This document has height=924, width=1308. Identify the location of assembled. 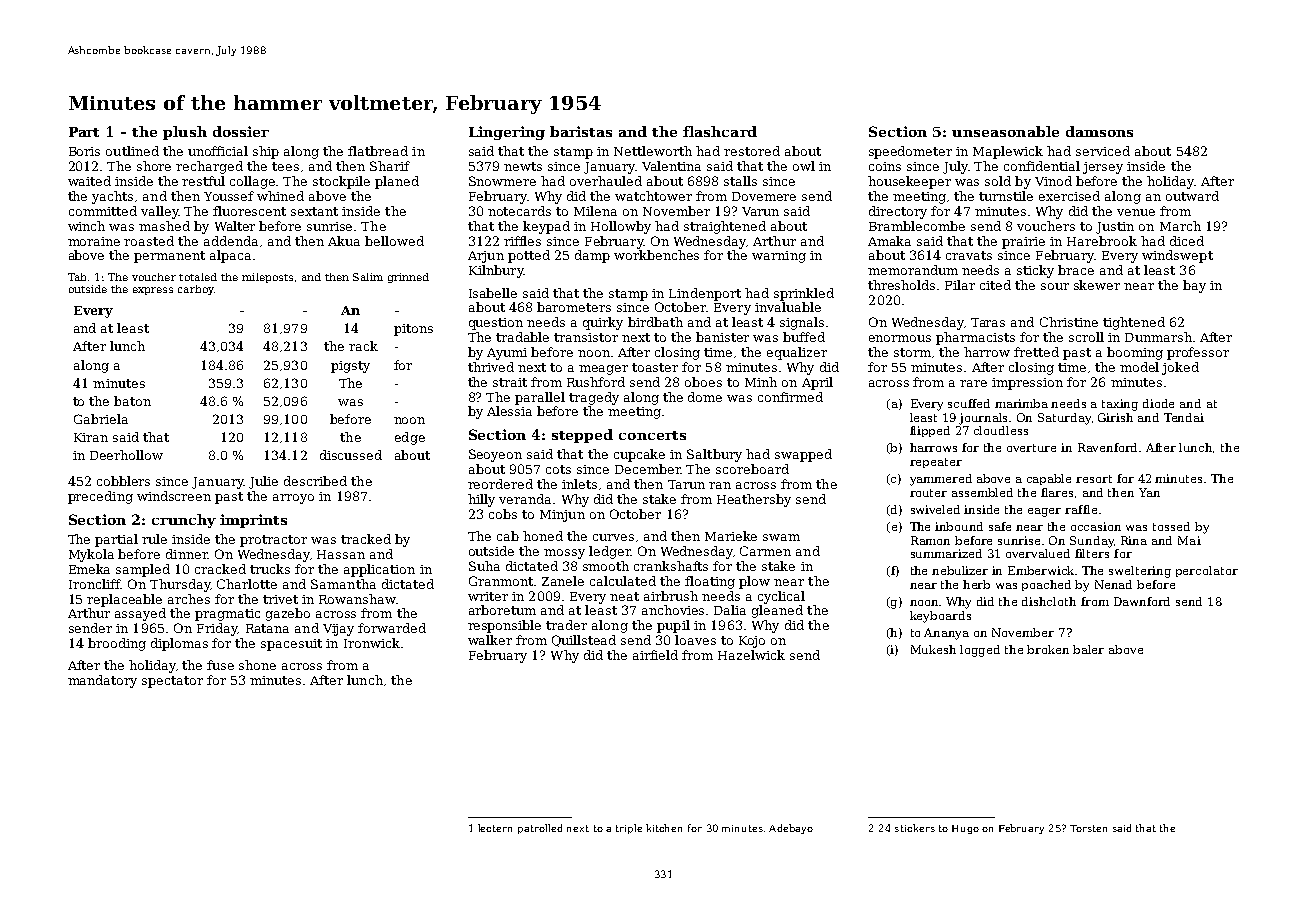
(982, 492).
